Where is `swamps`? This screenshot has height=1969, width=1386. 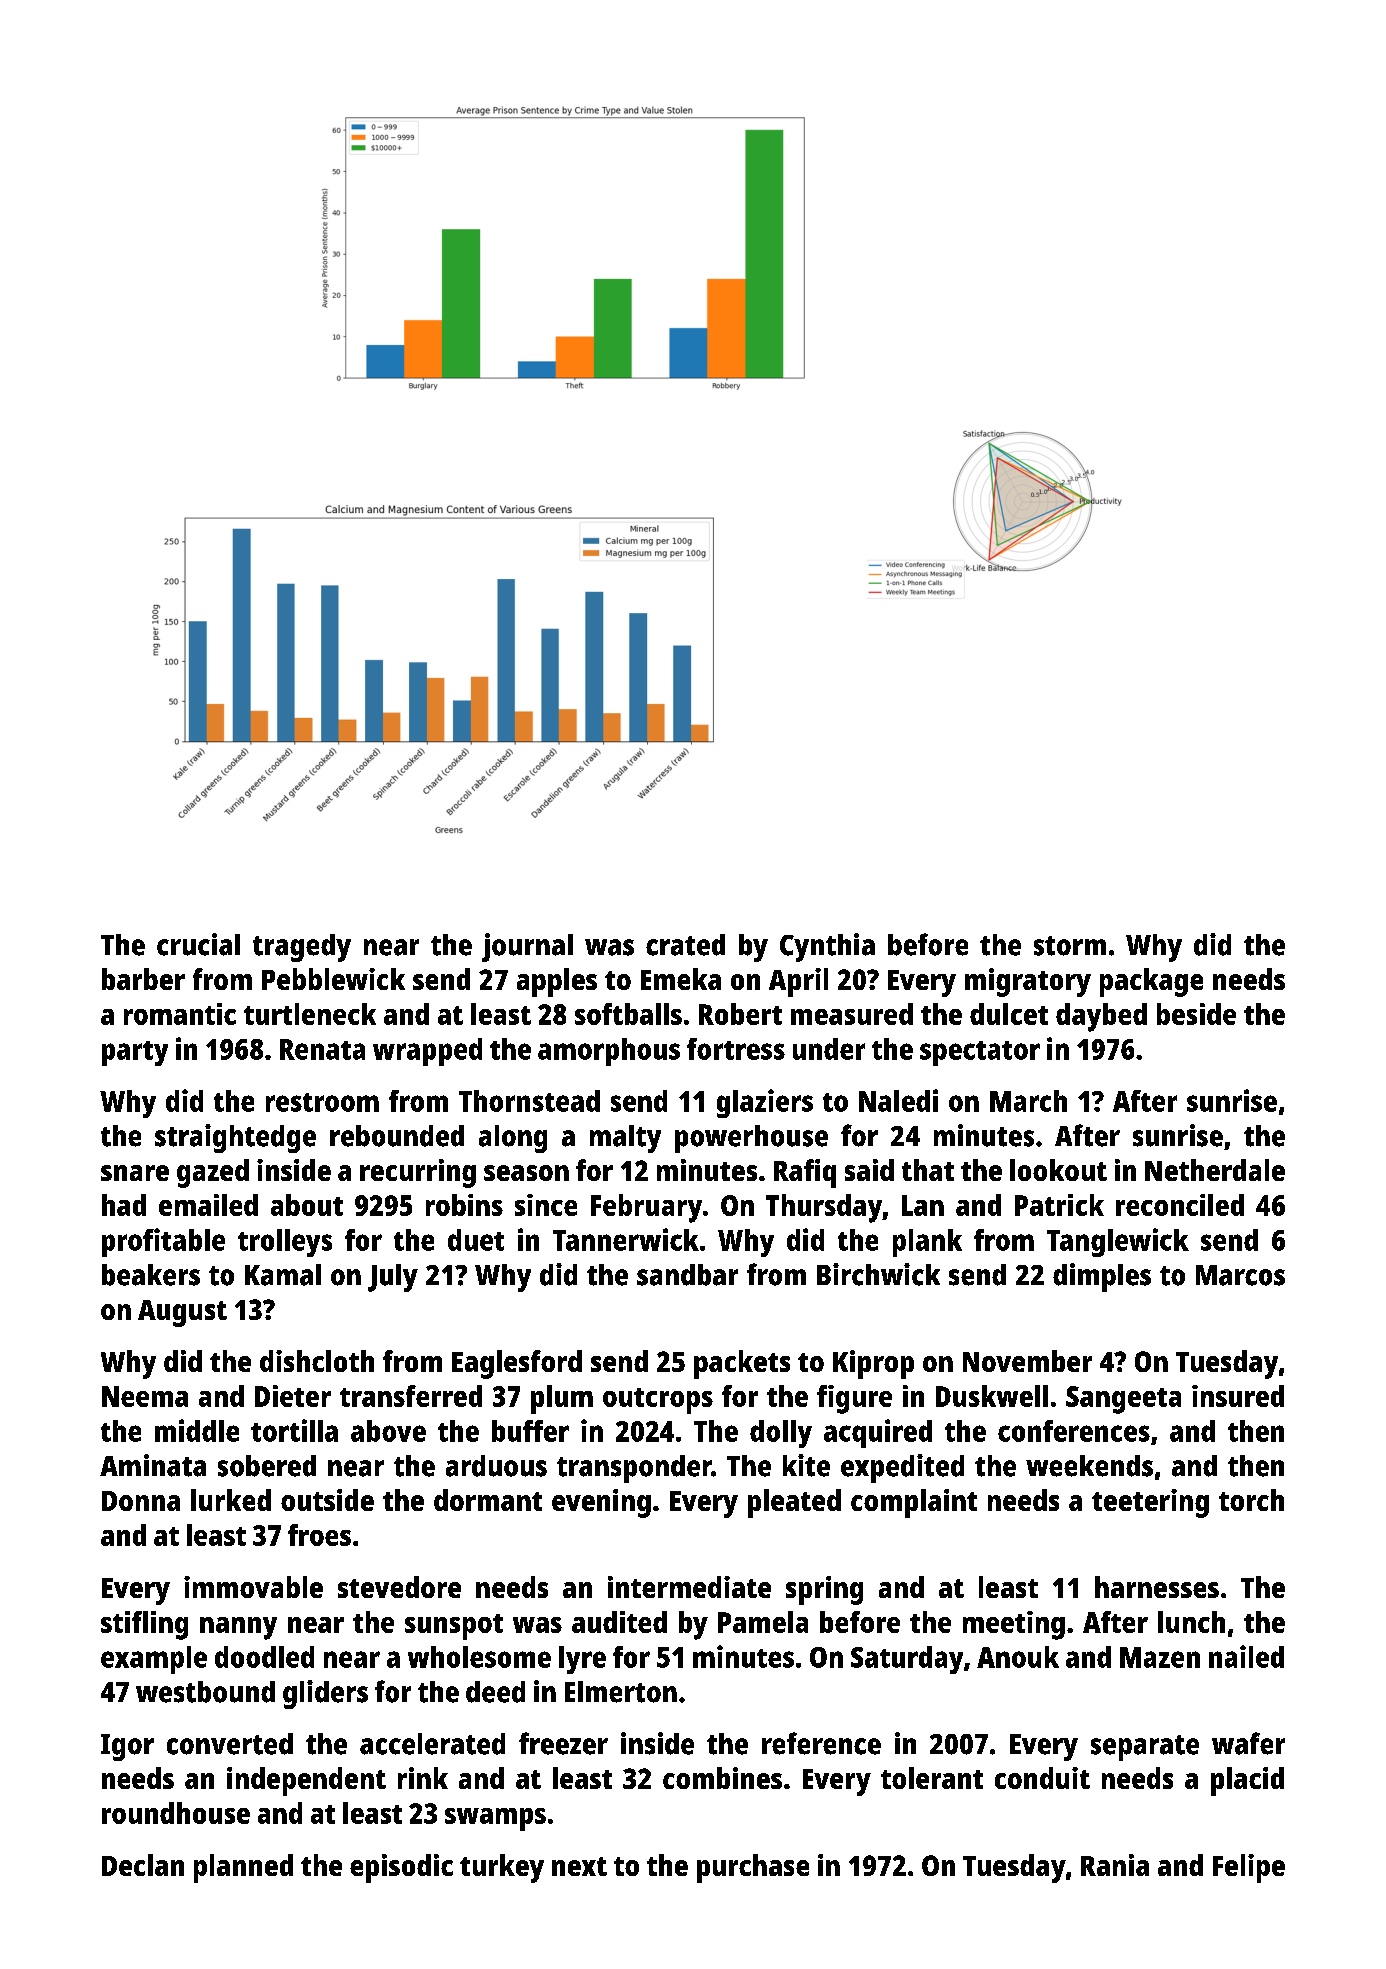
swamps is located at coordinates (495, 1819).
